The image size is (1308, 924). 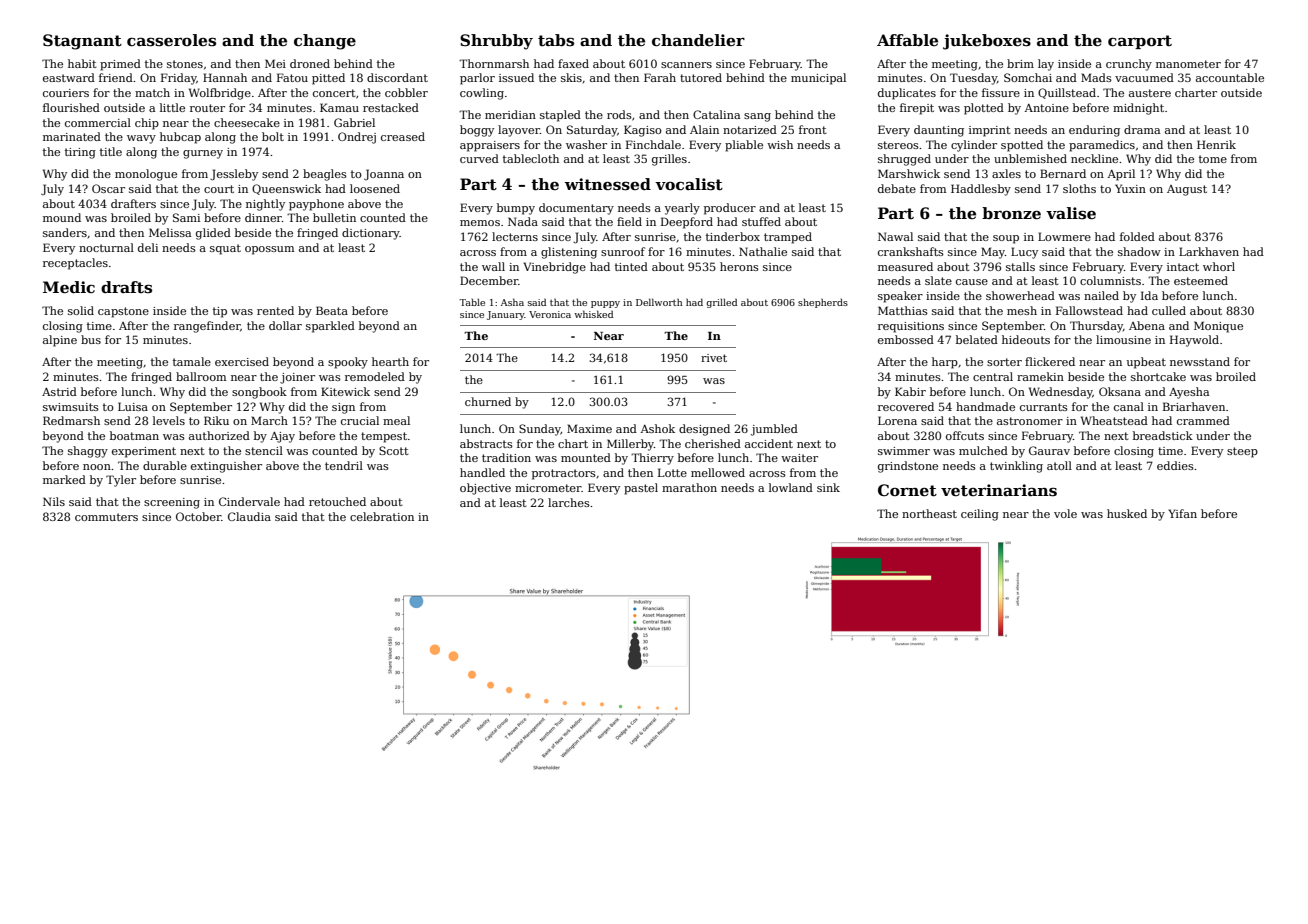 I want to click on drama, so click(x=1142, y=129).
